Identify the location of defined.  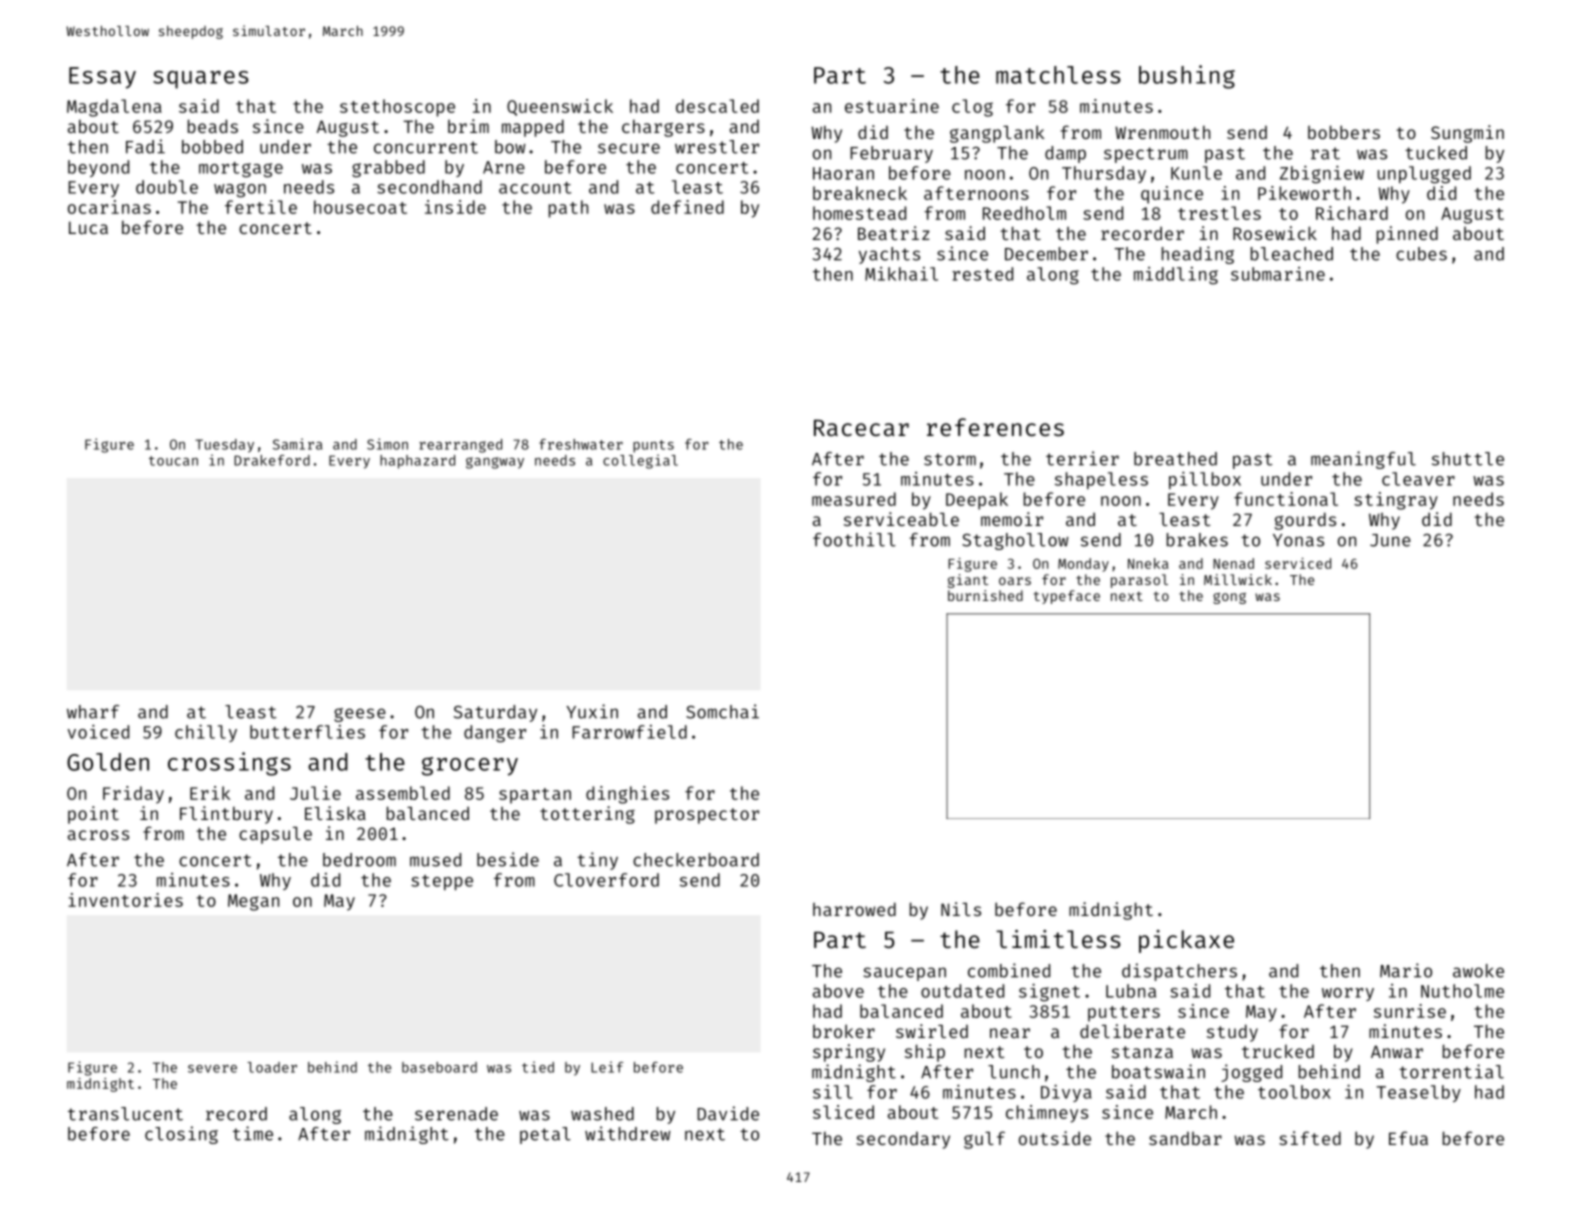
(687, 207).
